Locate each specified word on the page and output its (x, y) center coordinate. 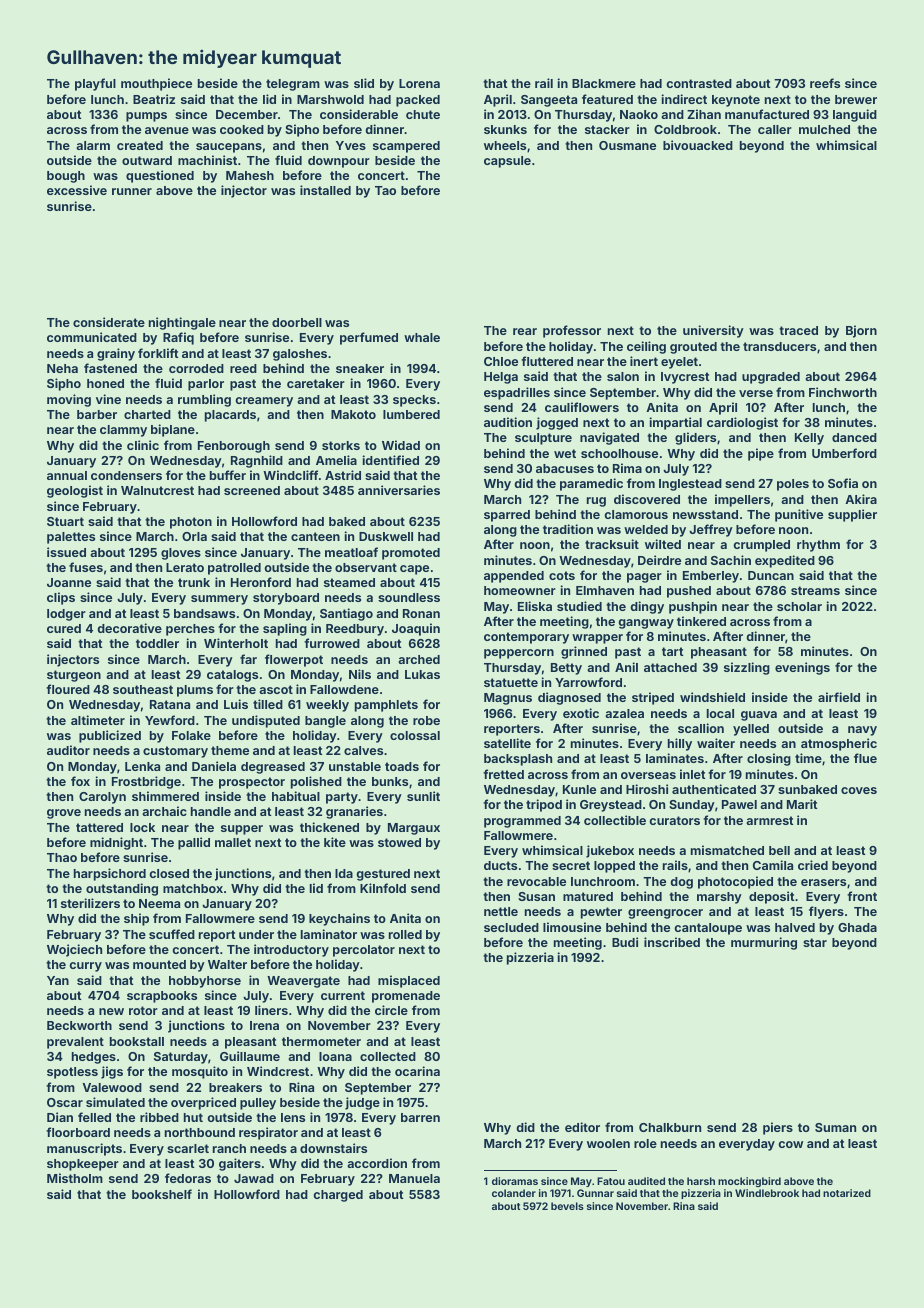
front (862, 896)
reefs (825, 83)
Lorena (419, 83)
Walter (227, 964)
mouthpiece (156, 84)
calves (363, 750)
